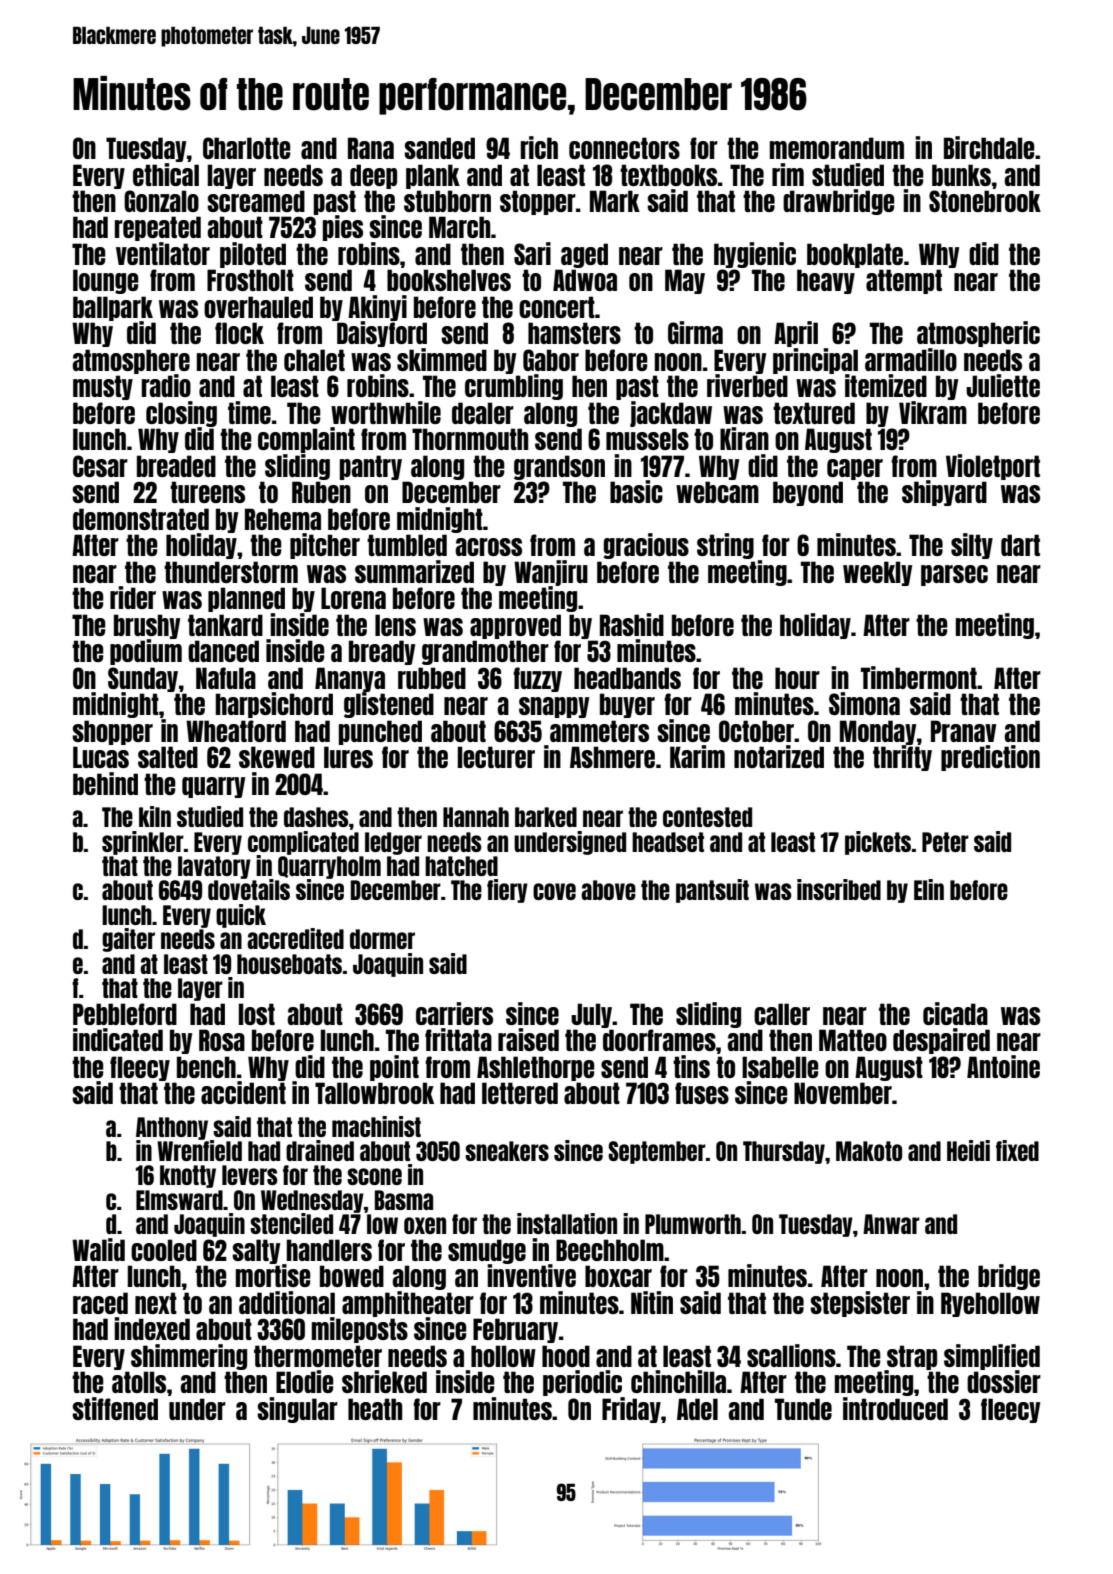 The image size is (1113, 1574). What do you see at coordinates (458, 1039) in the document?
I see `frittata` at bounding box center [458, 1039].
